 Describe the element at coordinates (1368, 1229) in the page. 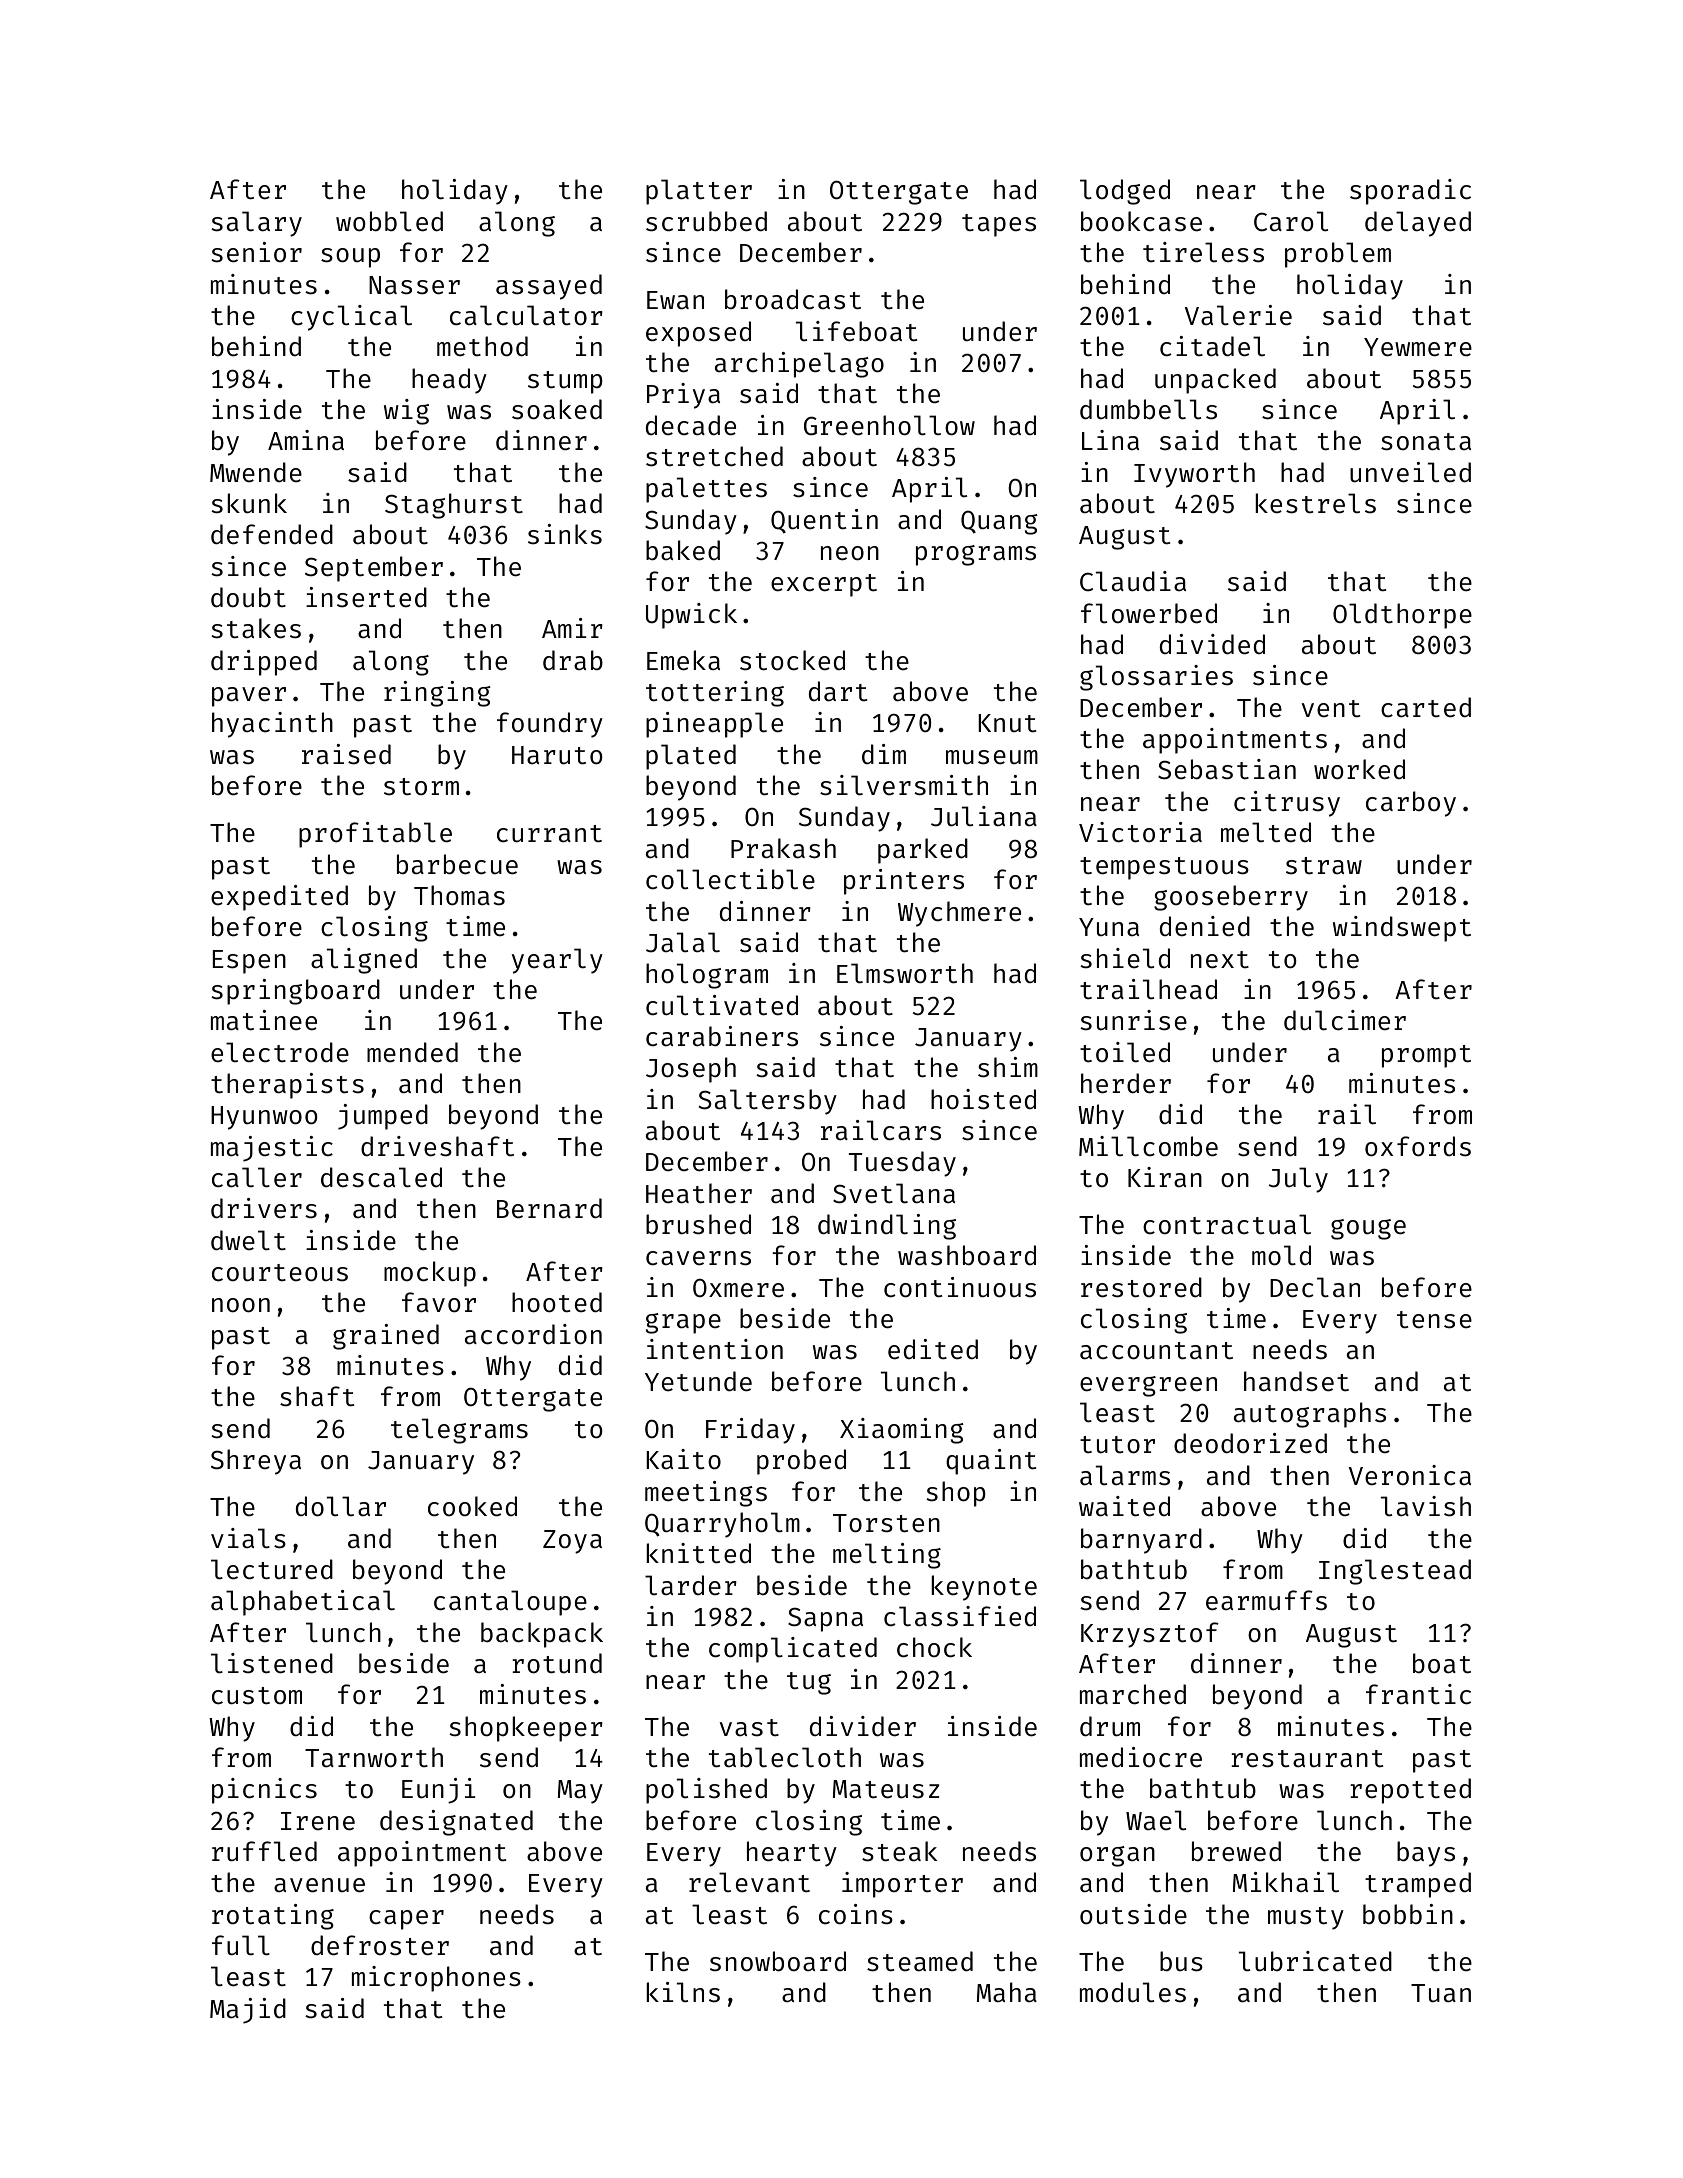

I see `gouge` at that location.
